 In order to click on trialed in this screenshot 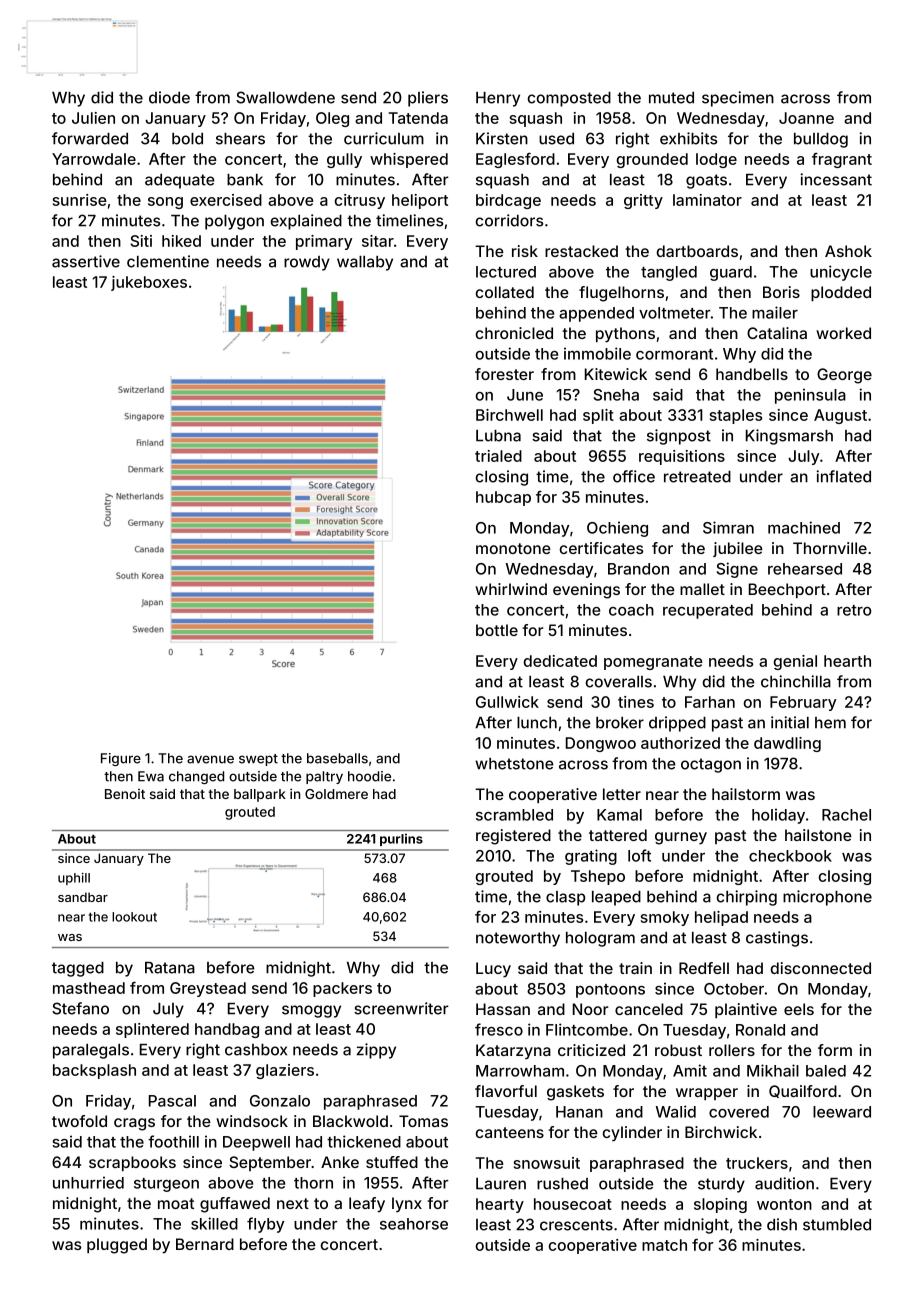, I will do `click(498, 456)`.
